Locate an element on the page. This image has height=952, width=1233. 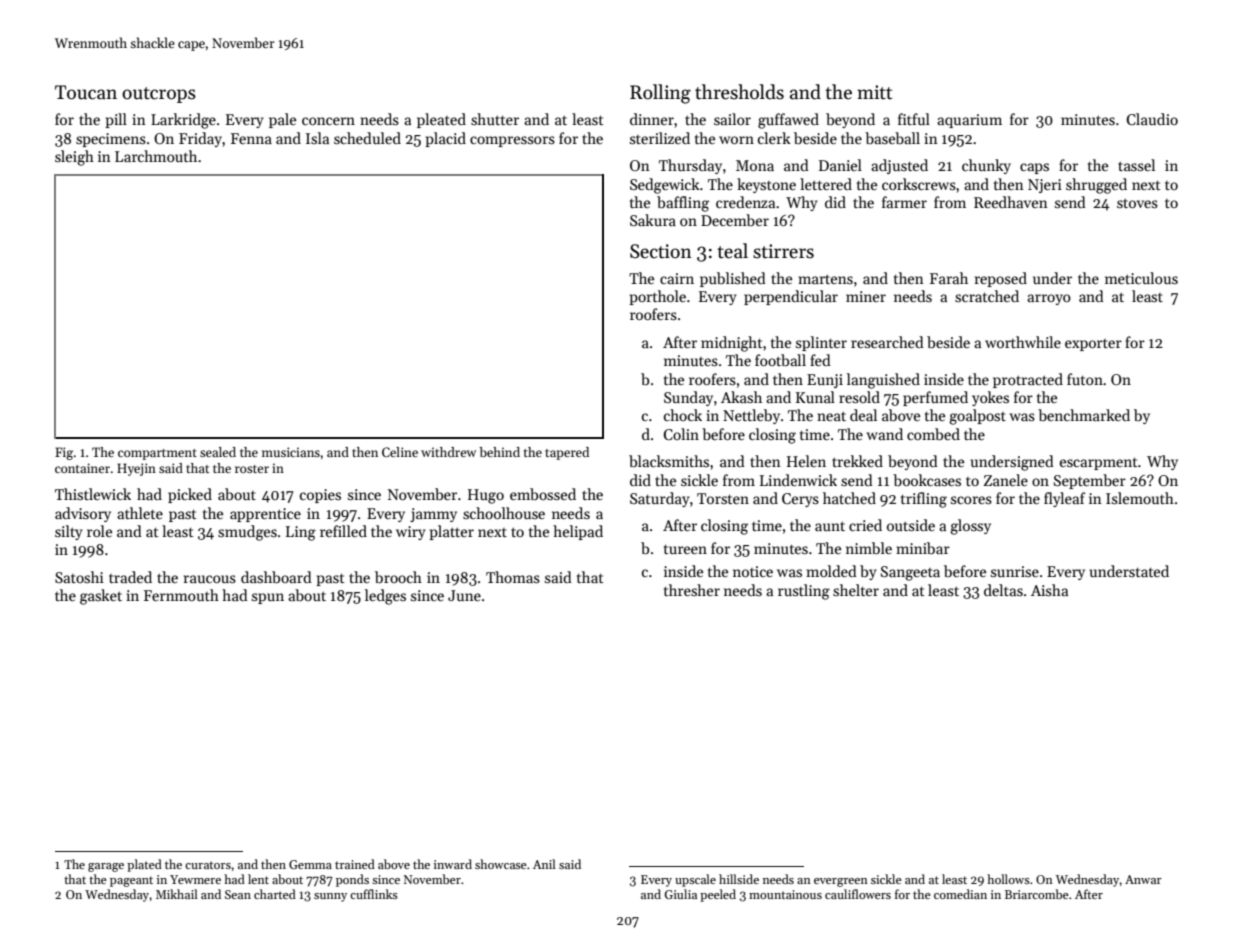
Aisha is located at coordinates (1049, 590).
